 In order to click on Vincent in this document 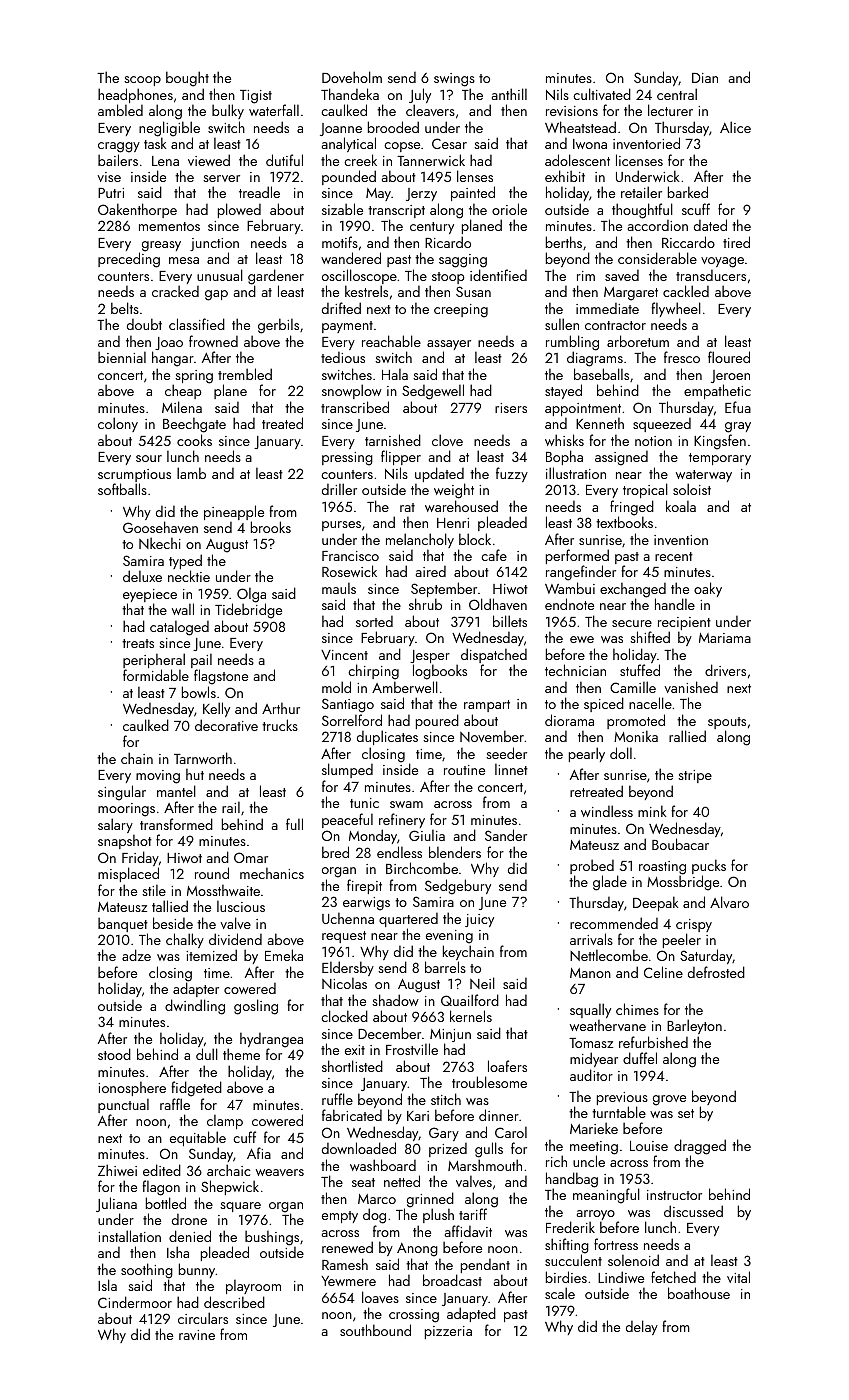, I will do `click(344, 655)`.
